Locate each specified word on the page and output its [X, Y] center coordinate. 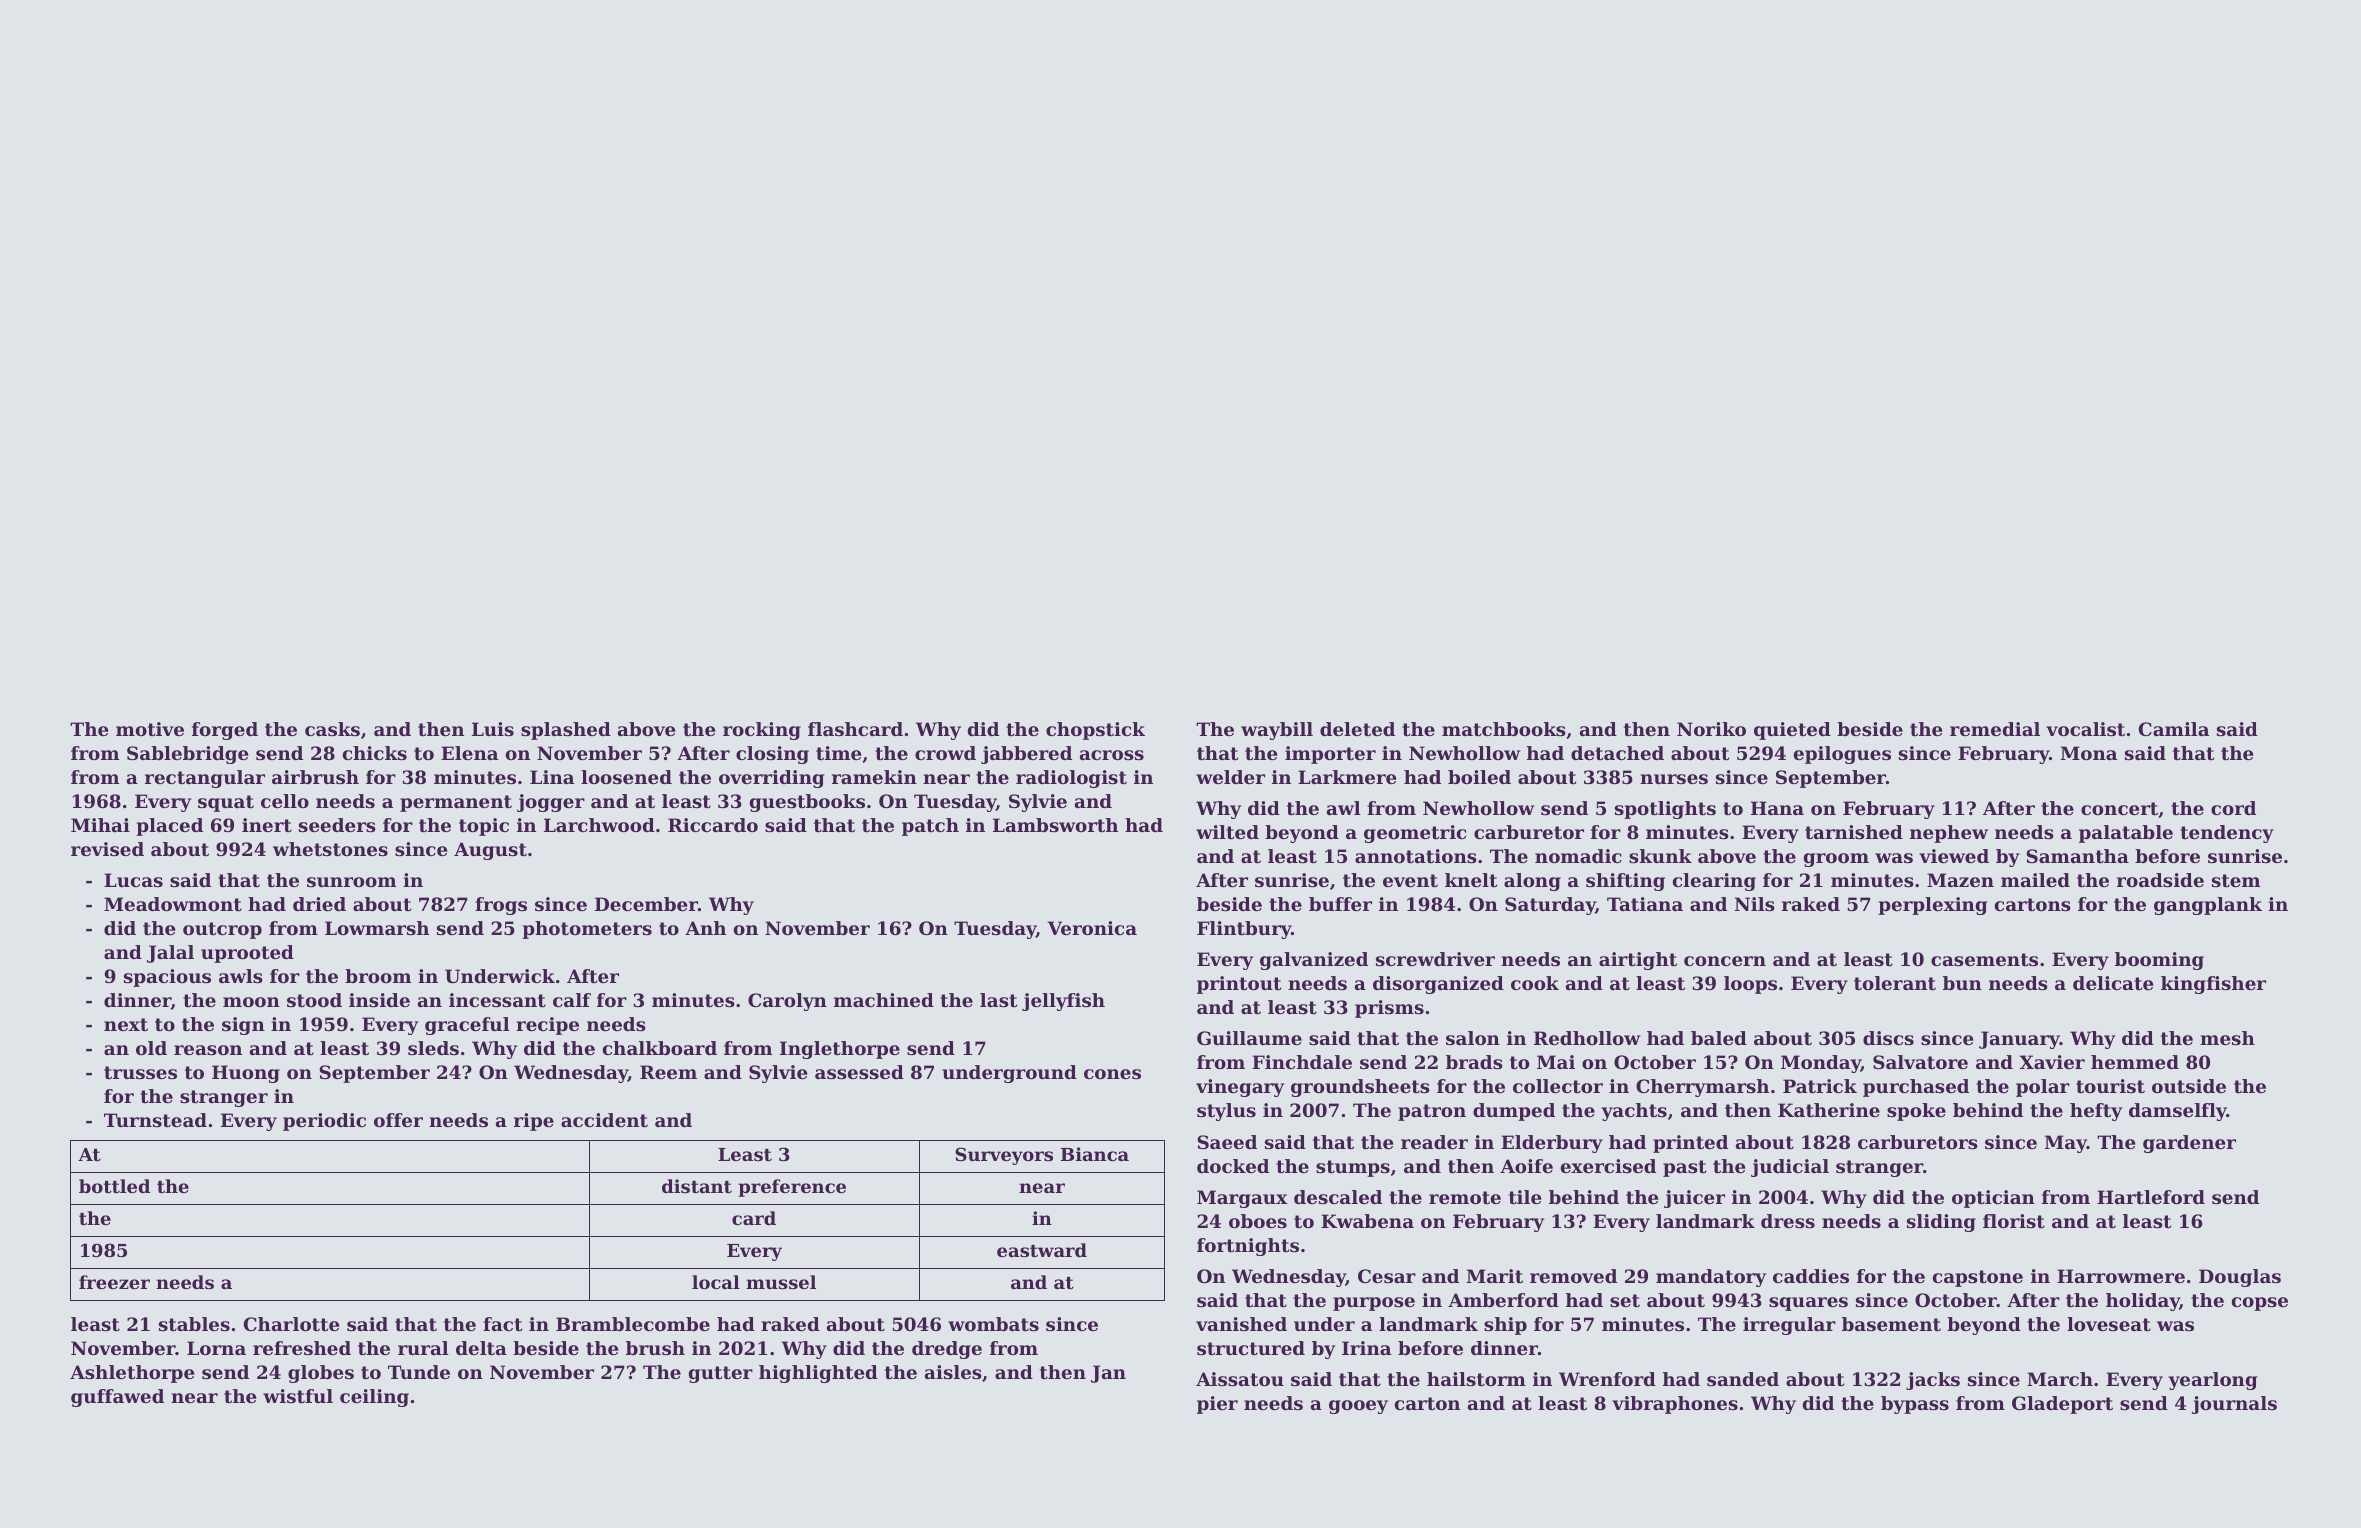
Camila [2174, 729]
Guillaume [1249, 1038]
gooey [1358, 1407]
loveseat [2109, 1324]
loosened [626, 777]
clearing [1714, 882]
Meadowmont [173, 904]
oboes [1258, 1221]
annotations [1416, 856]
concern [1725, 961]
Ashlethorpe [132, 1374]
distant [697, 1186]
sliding [1941, 1223]
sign [243, 1026]
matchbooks [1504, 729]
